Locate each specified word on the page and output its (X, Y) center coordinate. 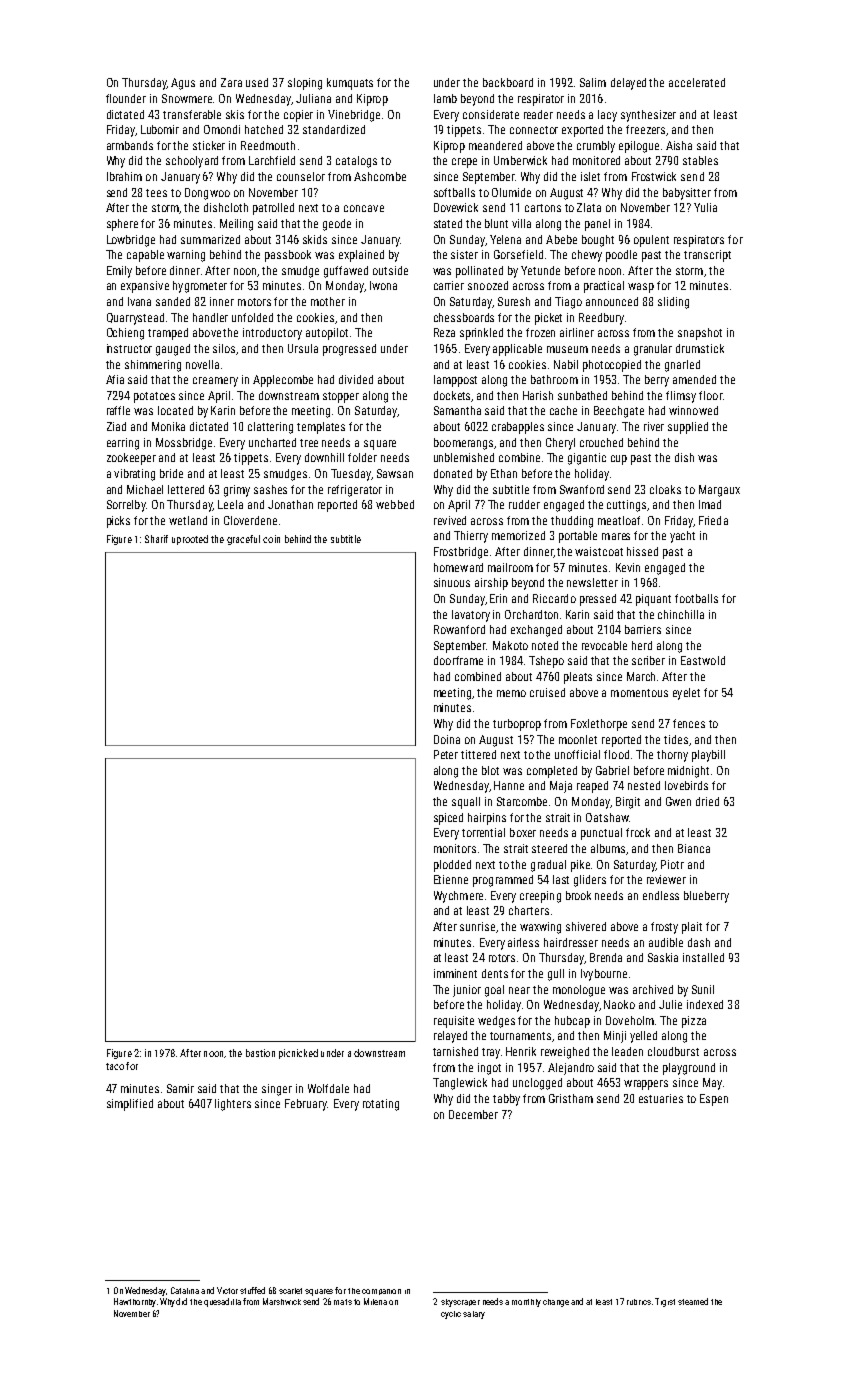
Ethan (504, 473)
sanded (173, 301)
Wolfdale (328, 1088)
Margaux (719, 491)
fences (689, 723)
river (654, 426)
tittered (478, 754)
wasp (641, 288)
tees (156, 193)
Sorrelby (126, 506)
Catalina (185, 1290)
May (712, 1084)
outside (390, 270)
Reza (444, 332)
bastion (260, 1053)
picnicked (298, 1054)
